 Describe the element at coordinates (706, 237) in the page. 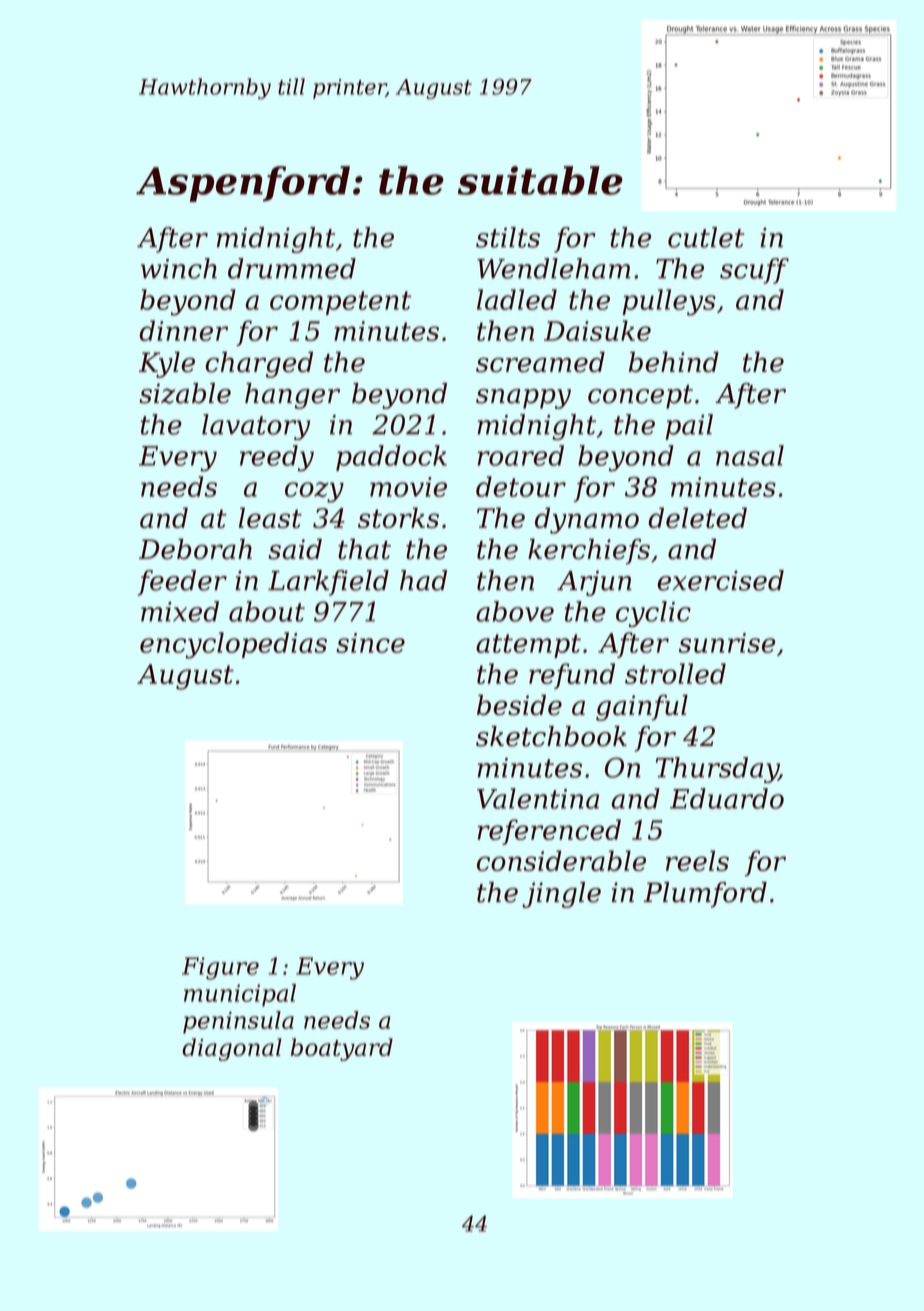

I see `cutlet` at that location.
